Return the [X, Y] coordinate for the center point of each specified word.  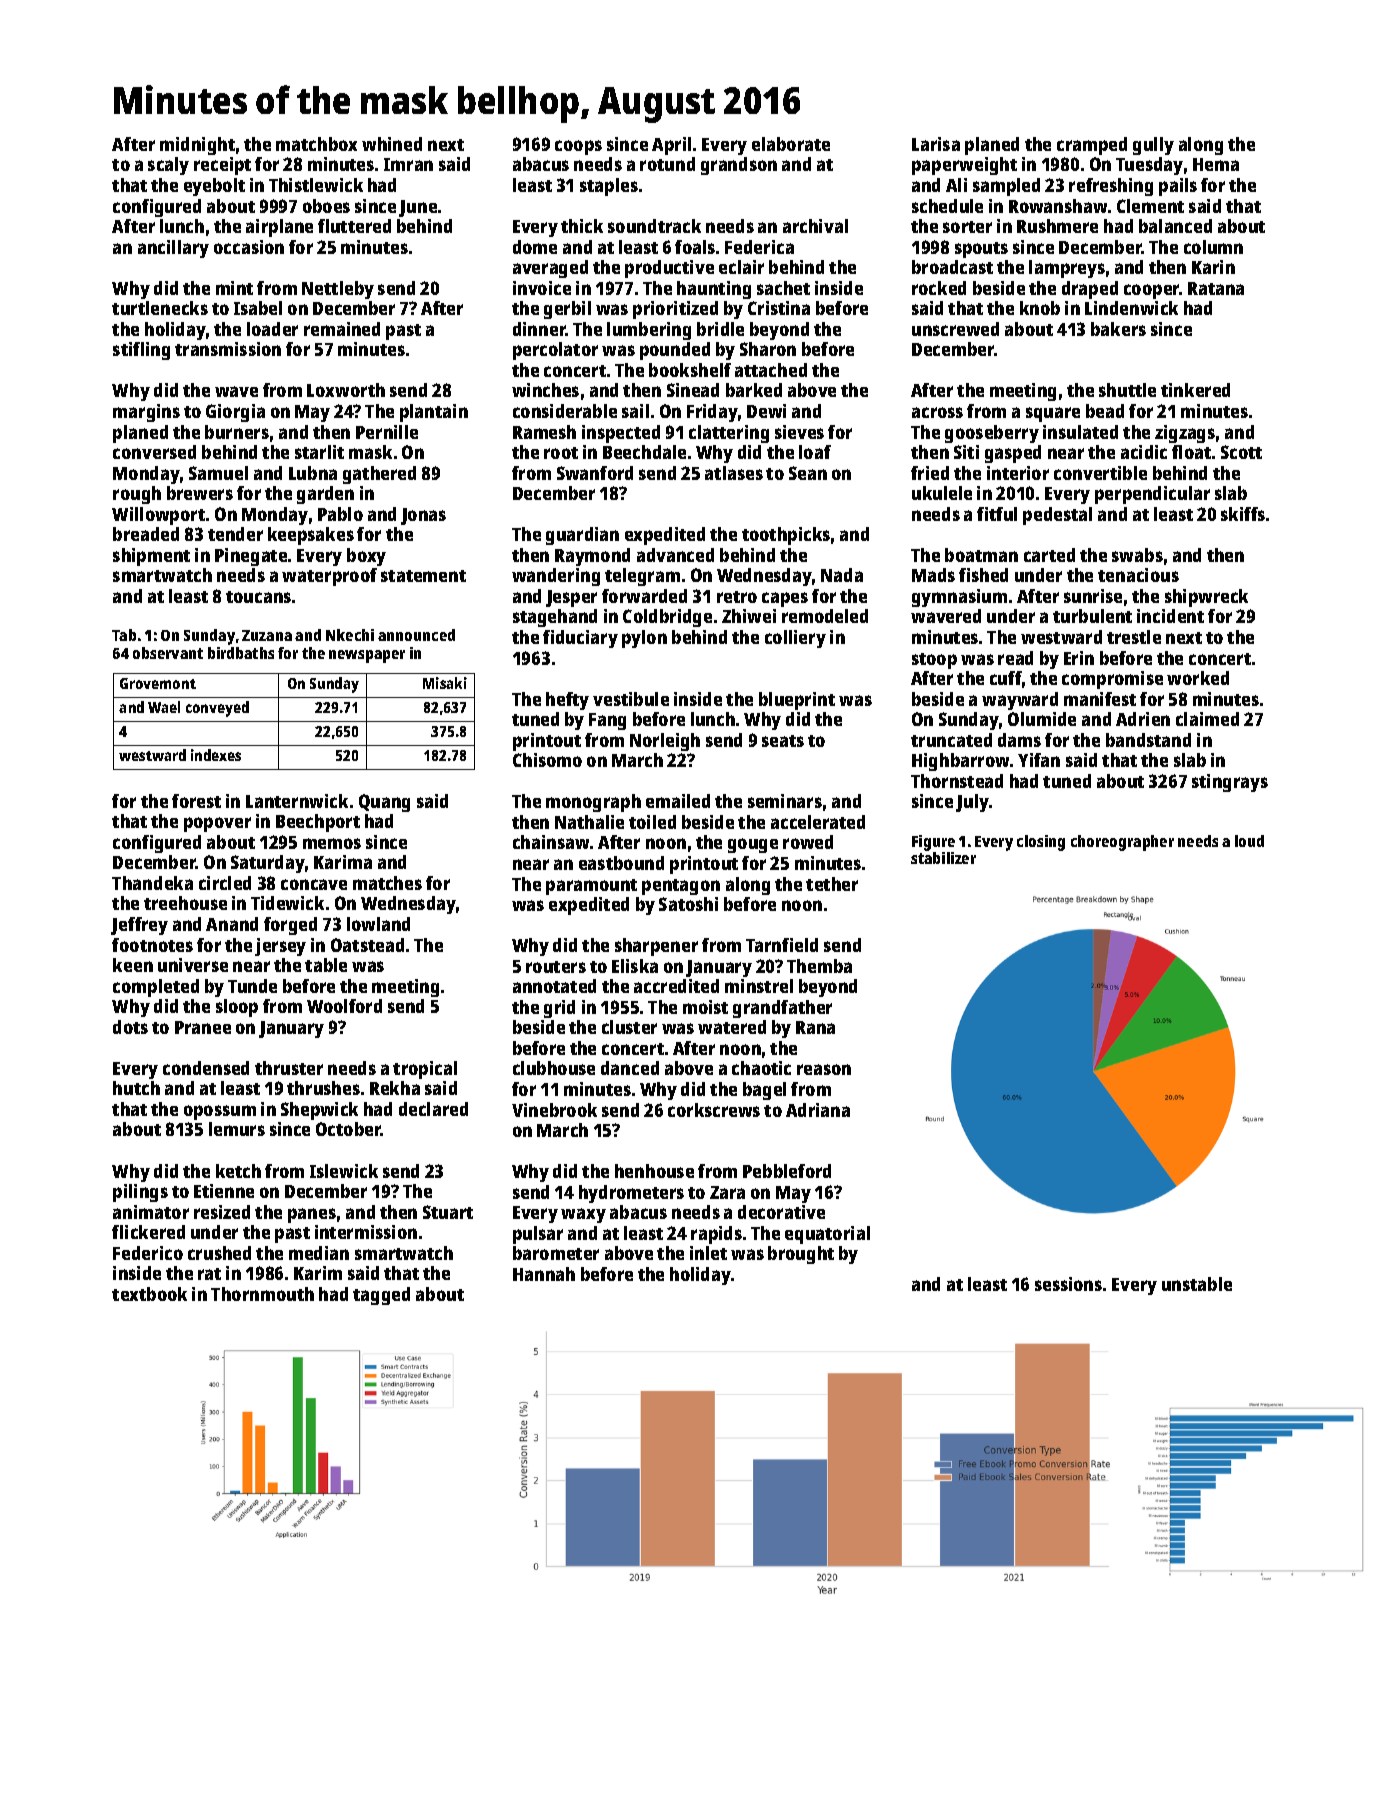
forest [196, 801]
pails [1178, 187]
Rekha [395, 1088]
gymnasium [959, 598]
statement [423, 576]
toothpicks [786, 536]
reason [824, 1069]
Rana [815, 1027]
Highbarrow [960, 762]
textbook [149, 1294]
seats [783, 741]
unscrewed [955, 329]
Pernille [387, 432]
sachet [783, 288]
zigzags [1185, 434]
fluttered [354, 226]
